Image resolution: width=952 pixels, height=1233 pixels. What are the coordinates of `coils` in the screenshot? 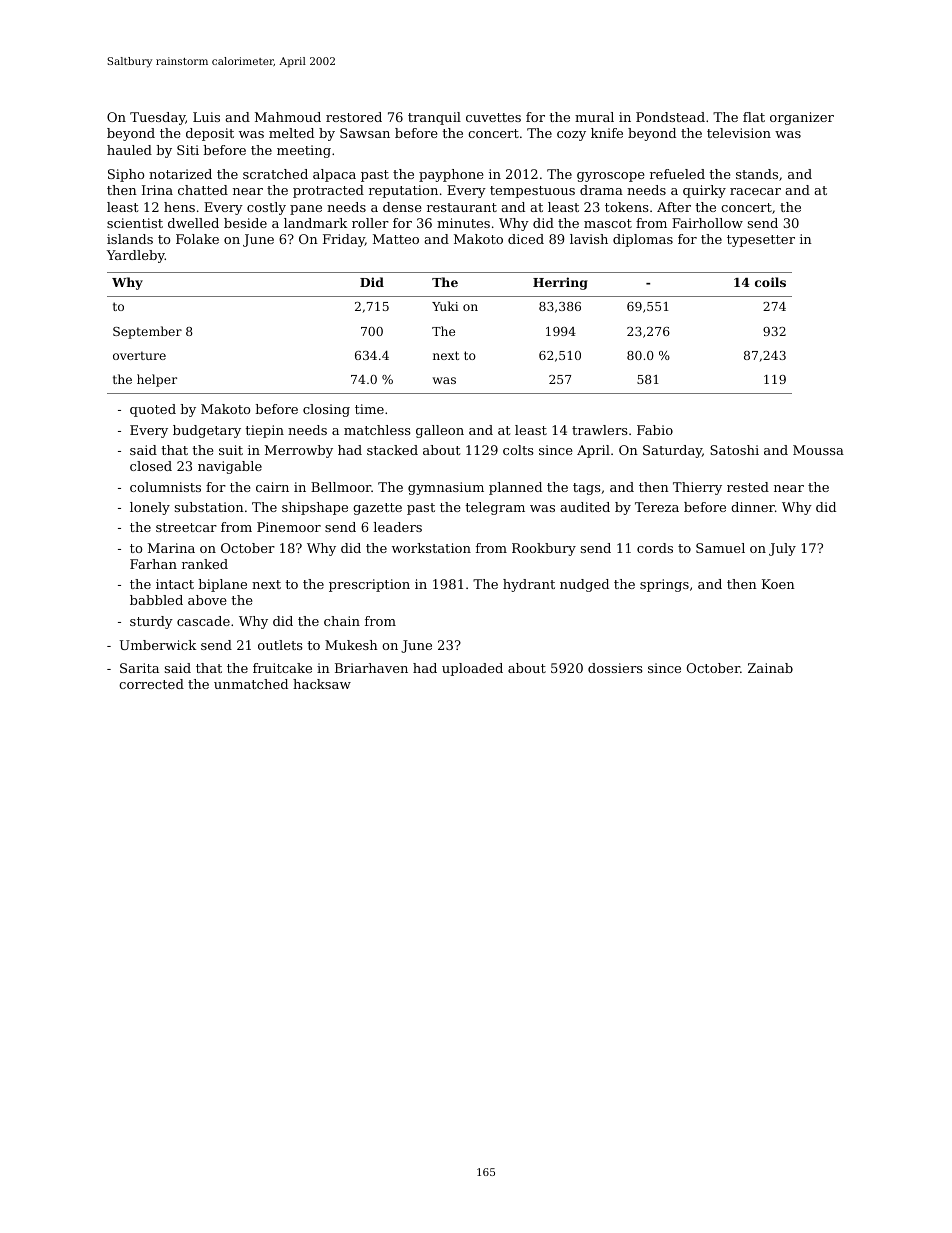 It's located at (770, 282).
